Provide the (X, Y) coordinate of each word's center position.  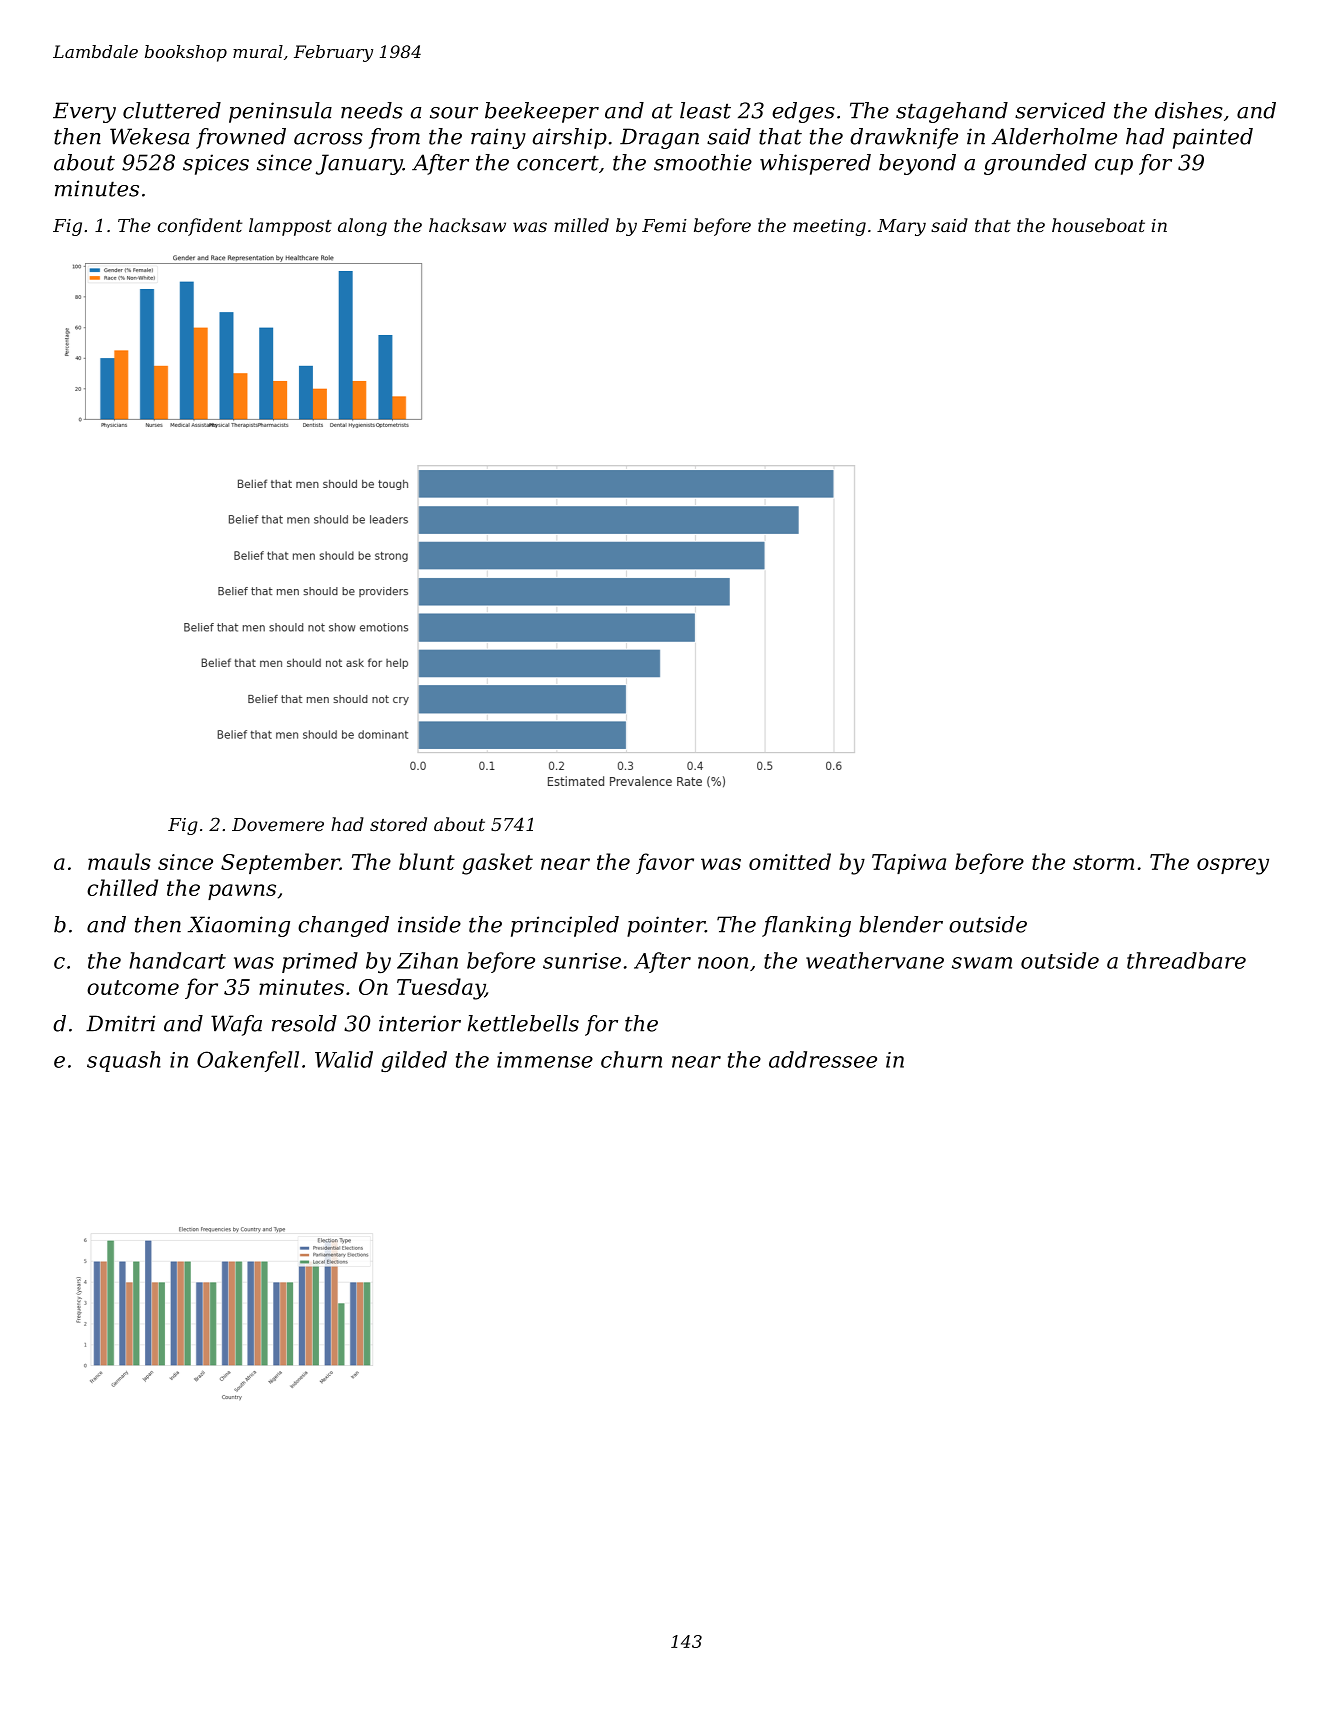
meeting (829, 227)
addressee (823, 1059)
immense (545, 1060)
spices (216, 164)
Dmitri (120, 1023)
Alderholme (1054, 136)
